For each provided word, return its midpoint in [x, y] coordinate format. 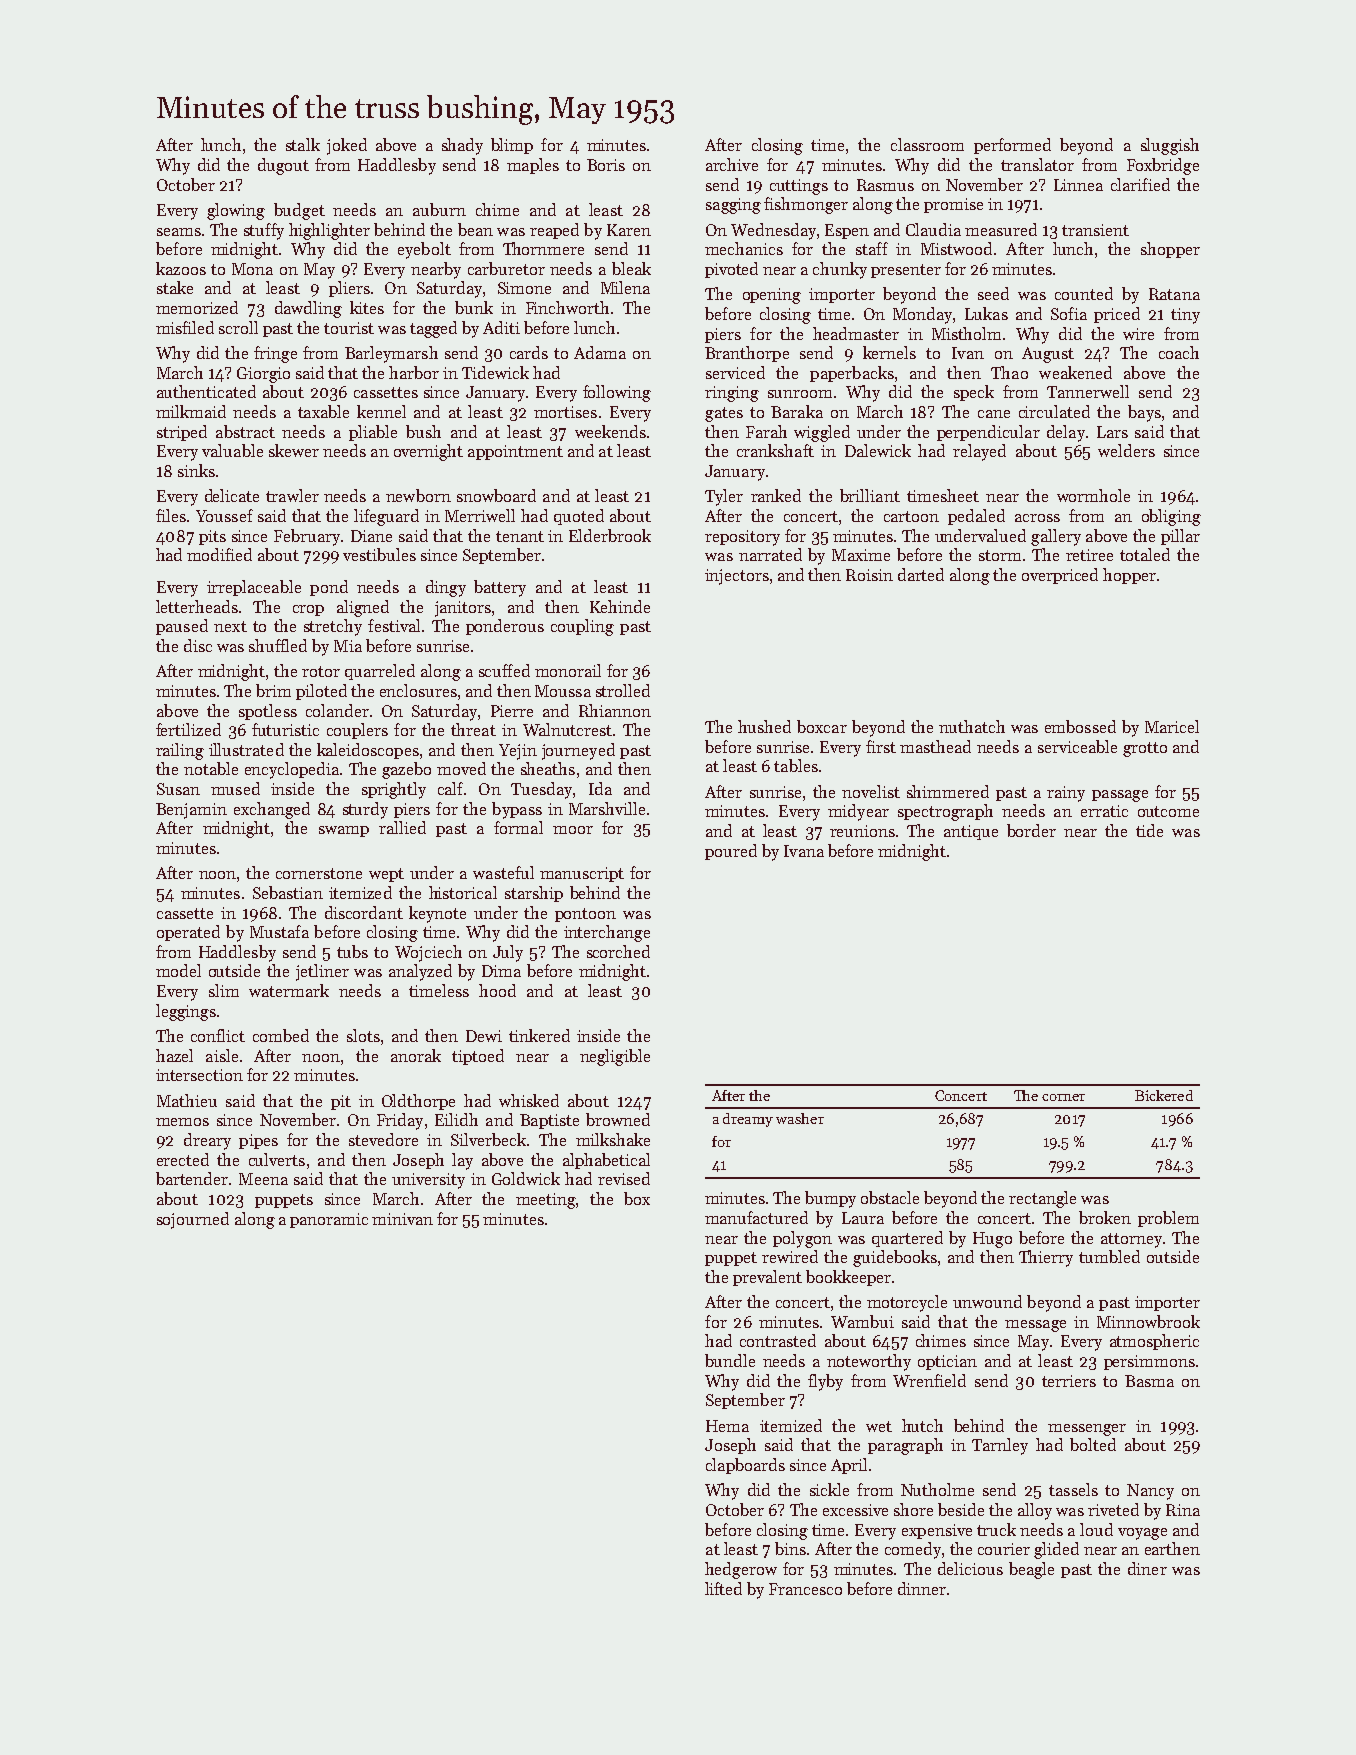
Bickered [1164, 1095]
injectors [737, 577]
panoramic [329, 1220]
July [508, 953]
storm [1000, 555]
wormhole [1093, 495]
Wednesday [773, 231]
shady [462, 146]
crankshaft [775, 450]
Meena [263, 1179]
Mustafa [279, 931]
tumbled [1109, 1256]
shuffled [278, 645]
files [171, 515]
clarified [1140, 184]
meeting [546, 1201]
